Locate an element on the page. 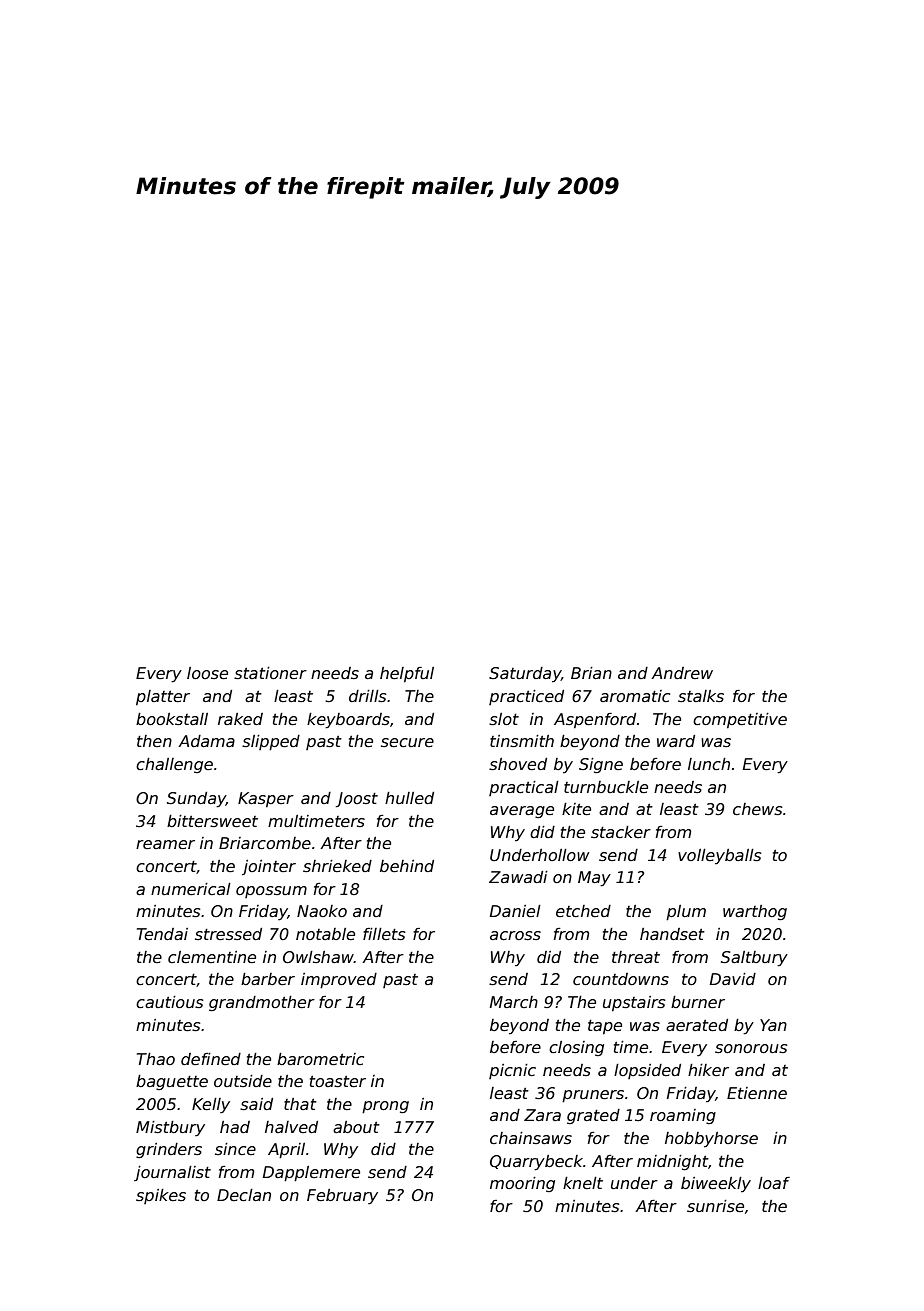  hobbyhorse is located at coordinates (711, 1140).
